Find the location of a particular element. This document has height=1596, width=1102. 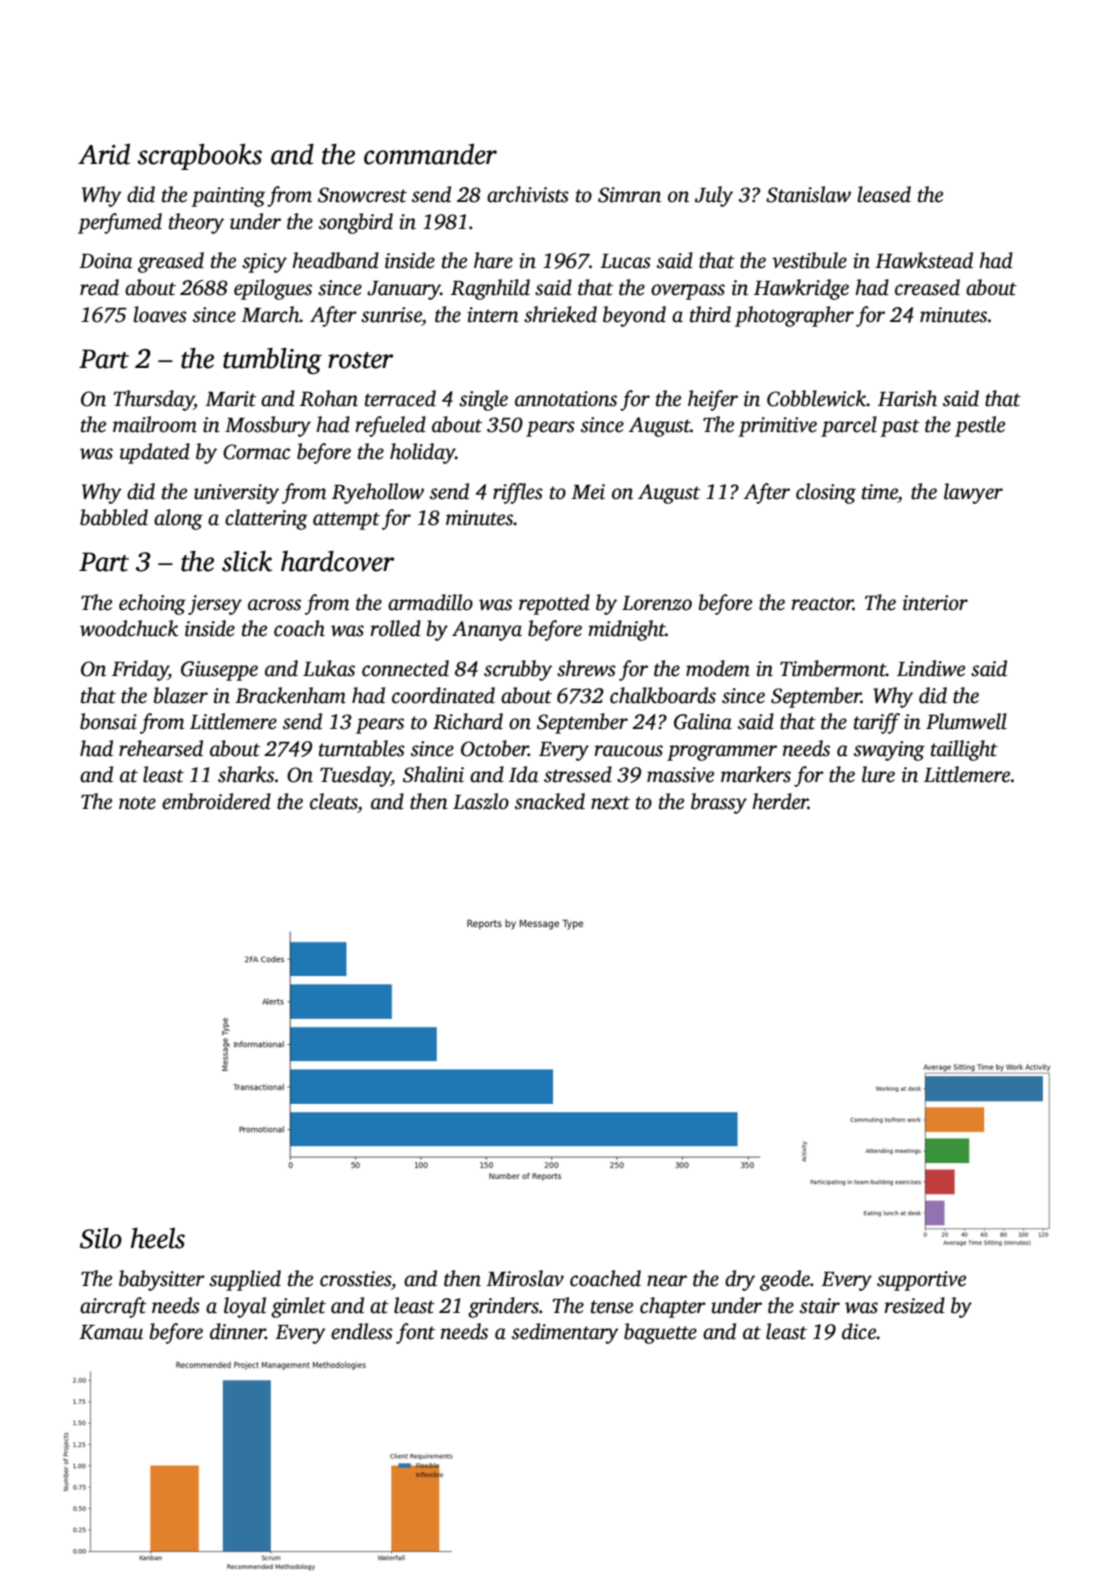

Marit is located at coordinates (230, 399).
